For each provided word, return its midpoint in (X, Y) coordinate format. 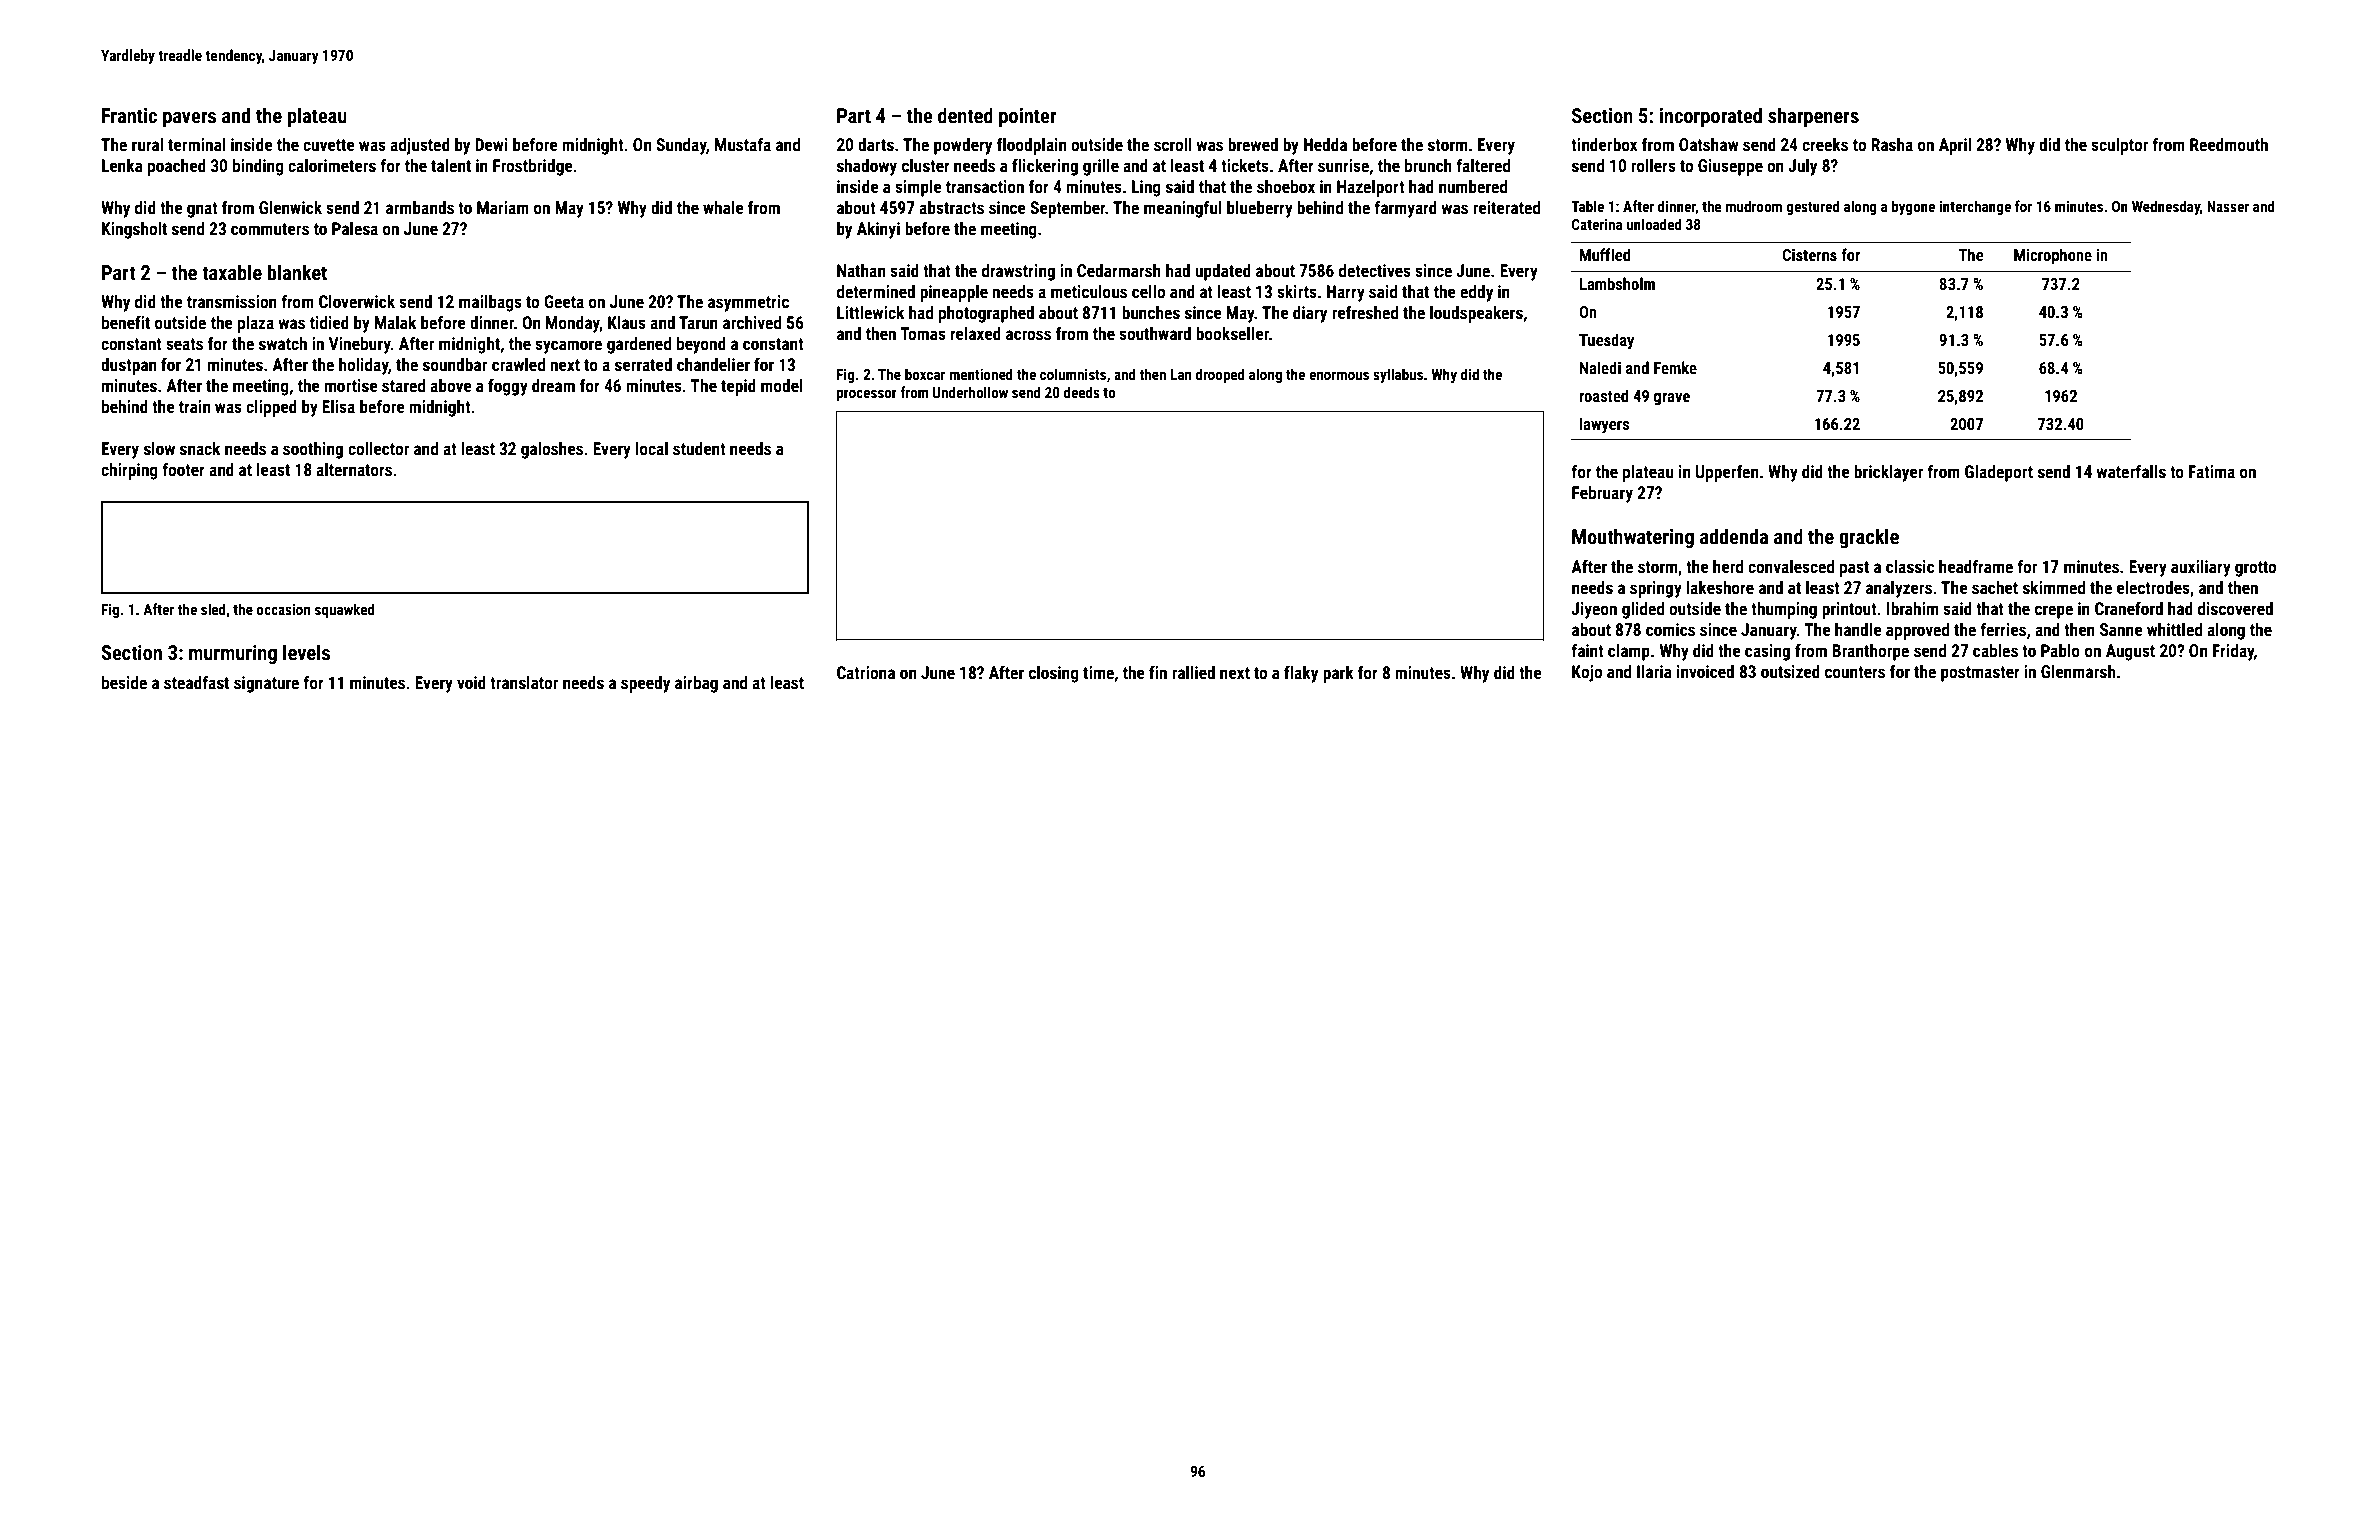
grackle (1869, 538)
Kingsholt (134, 230)
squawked (345, 610)
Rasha (1892, 144)
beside (124, 682)
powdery (963, 146)
